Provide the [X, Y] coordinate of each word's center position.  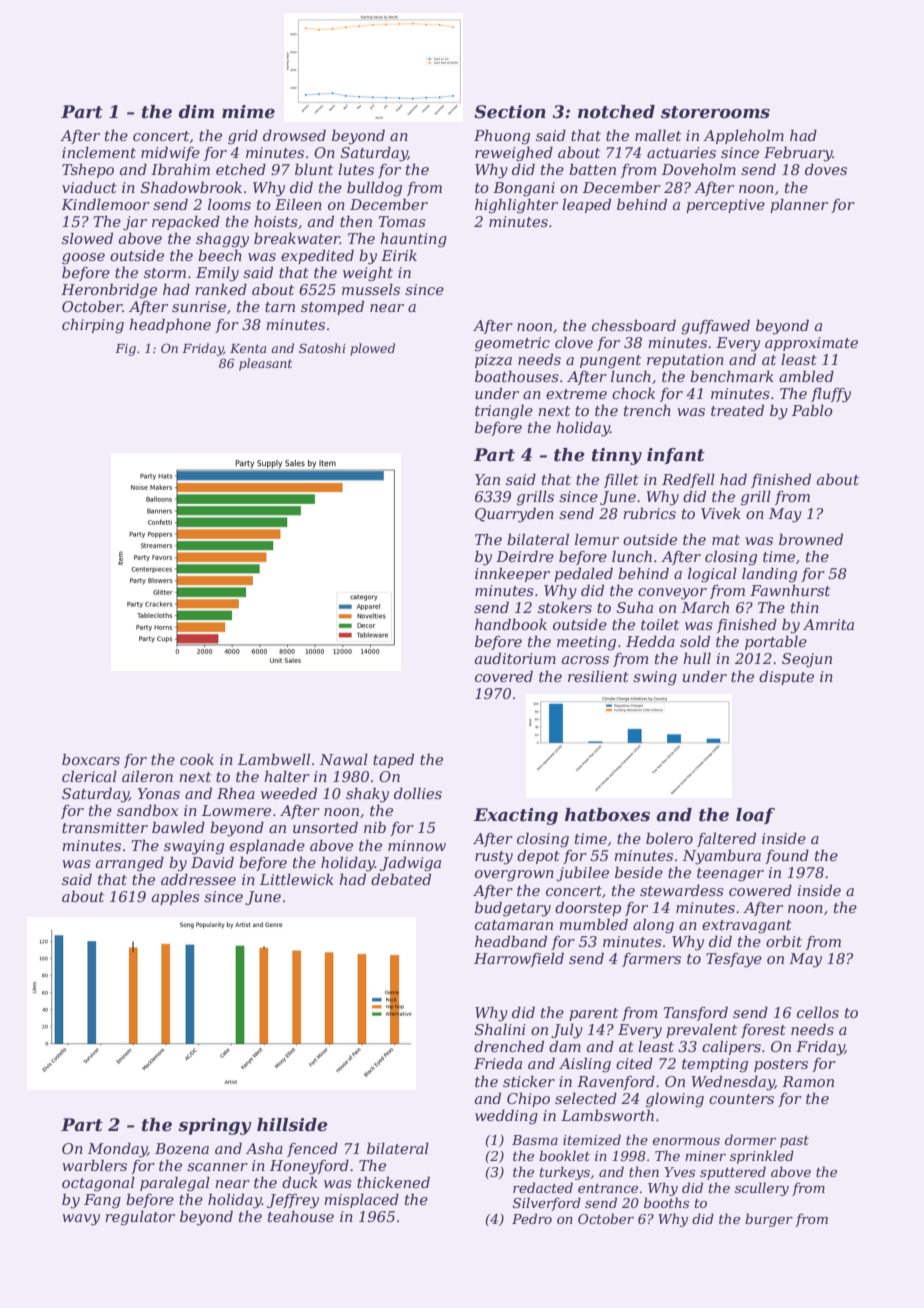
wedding [506, 1117]
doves [826, 169]
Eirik [399, 255]
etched [241, 169]
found [787, 856]
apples [176, 897]
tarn [280, 307]
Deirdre [525, 556]
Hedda [650, 641]
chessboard [634, 325]
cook [197, 759]
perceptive [725, 206]
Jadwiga [410, 864]
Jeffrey [293, 1201]
